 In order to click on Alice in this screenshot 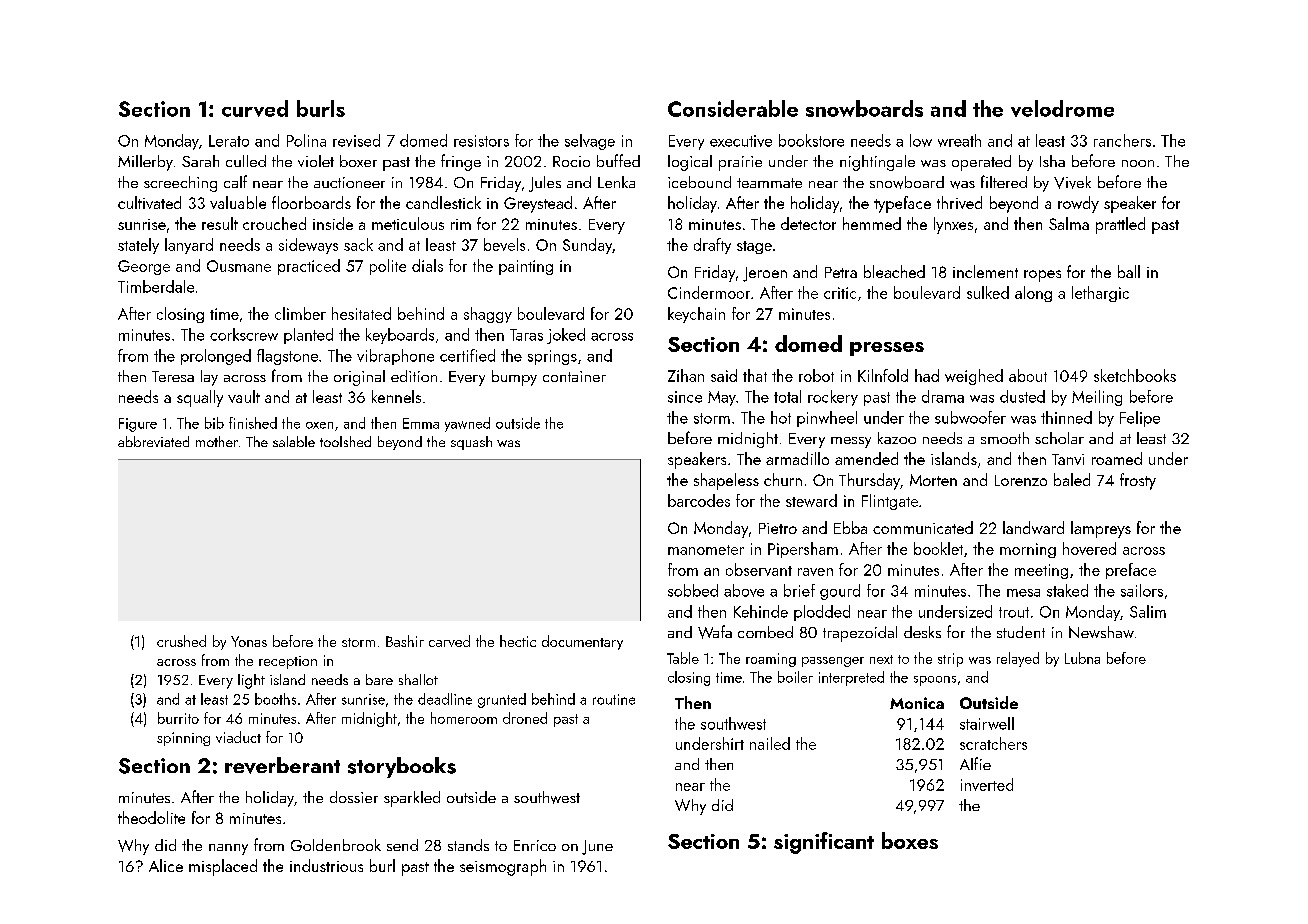, I will do `click(166, 865)`.
